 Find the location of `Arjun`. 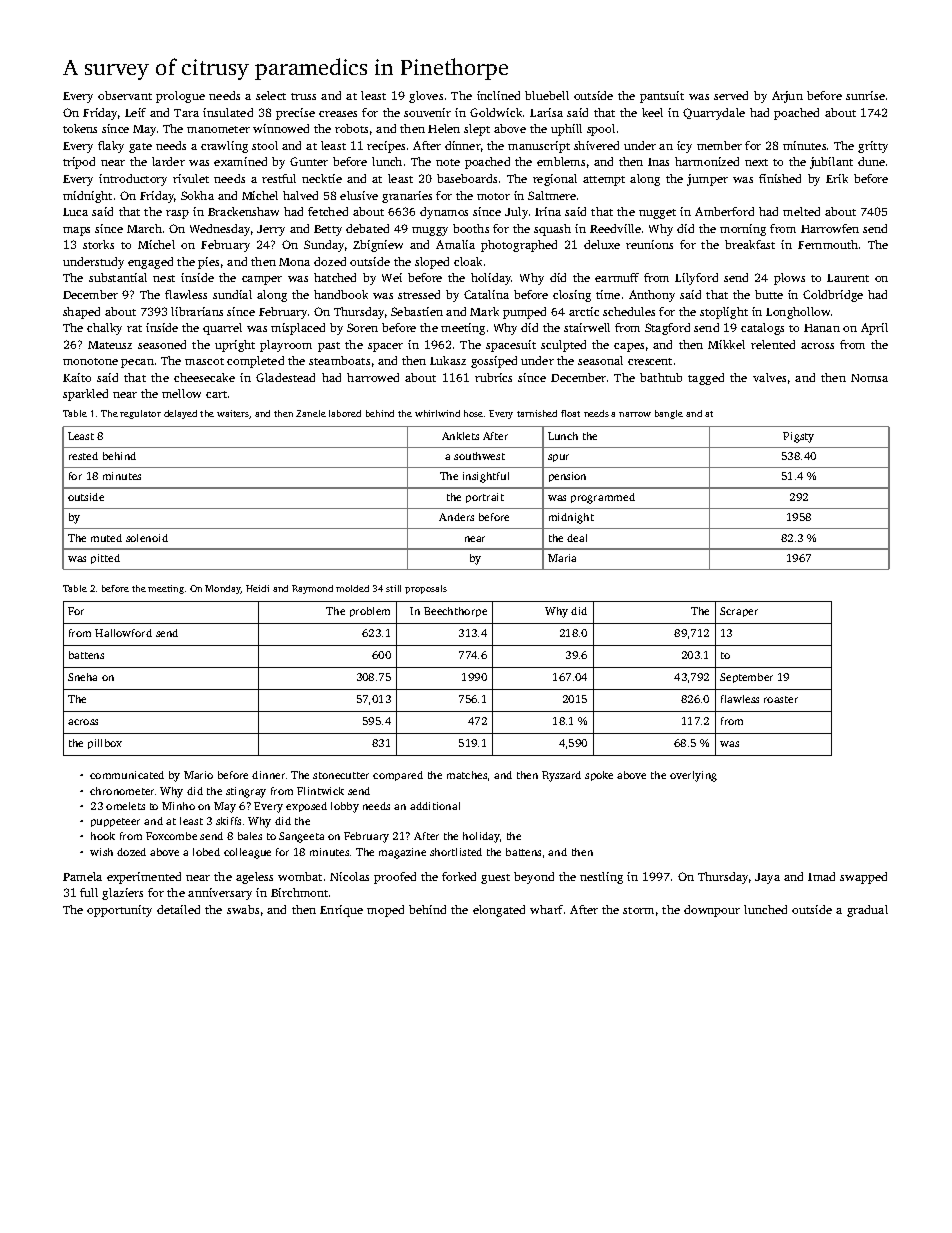

Arjun is located at coordinates (787, 97).
